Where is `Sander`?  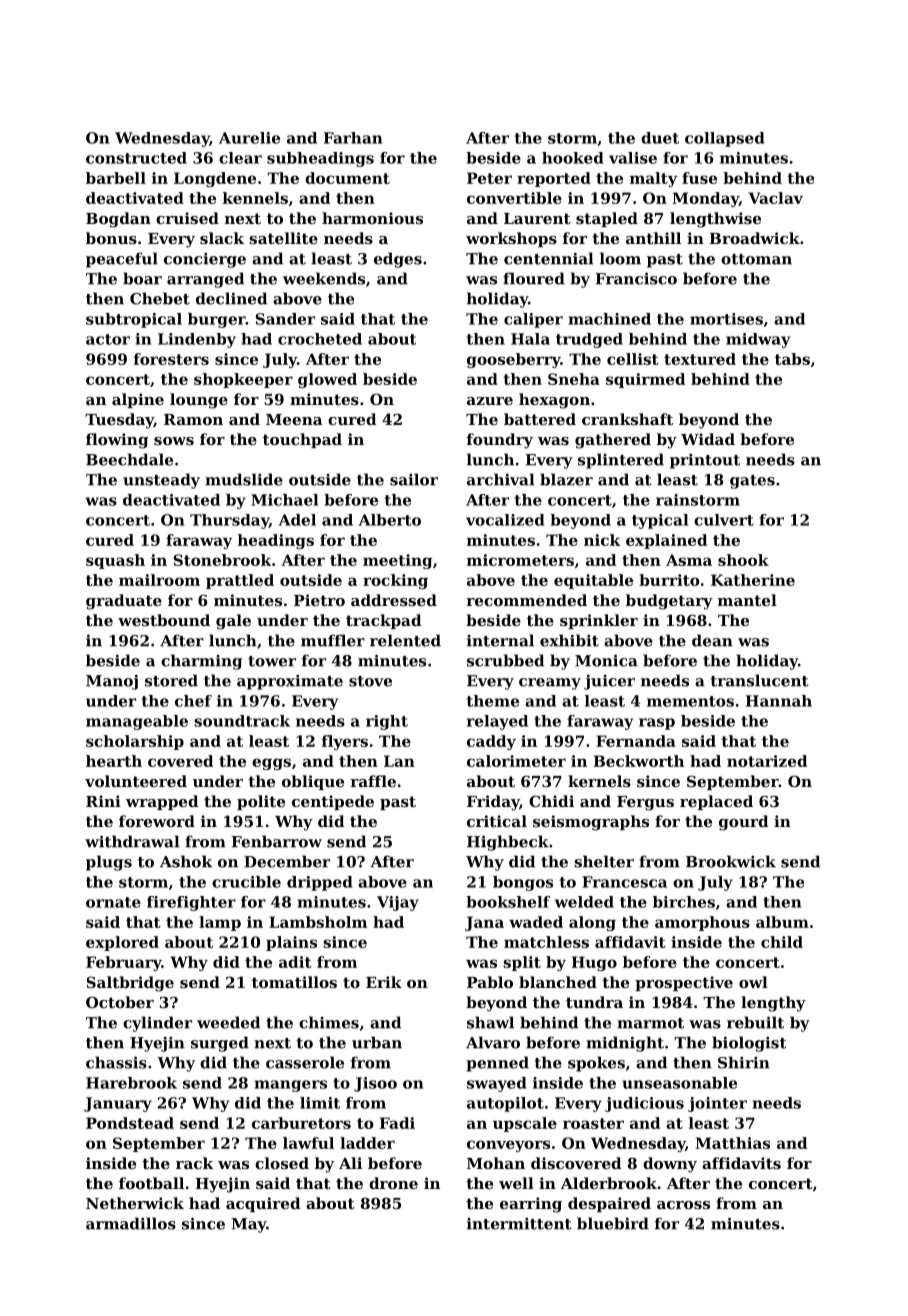
Sander is located at coordinates (285, 319).
